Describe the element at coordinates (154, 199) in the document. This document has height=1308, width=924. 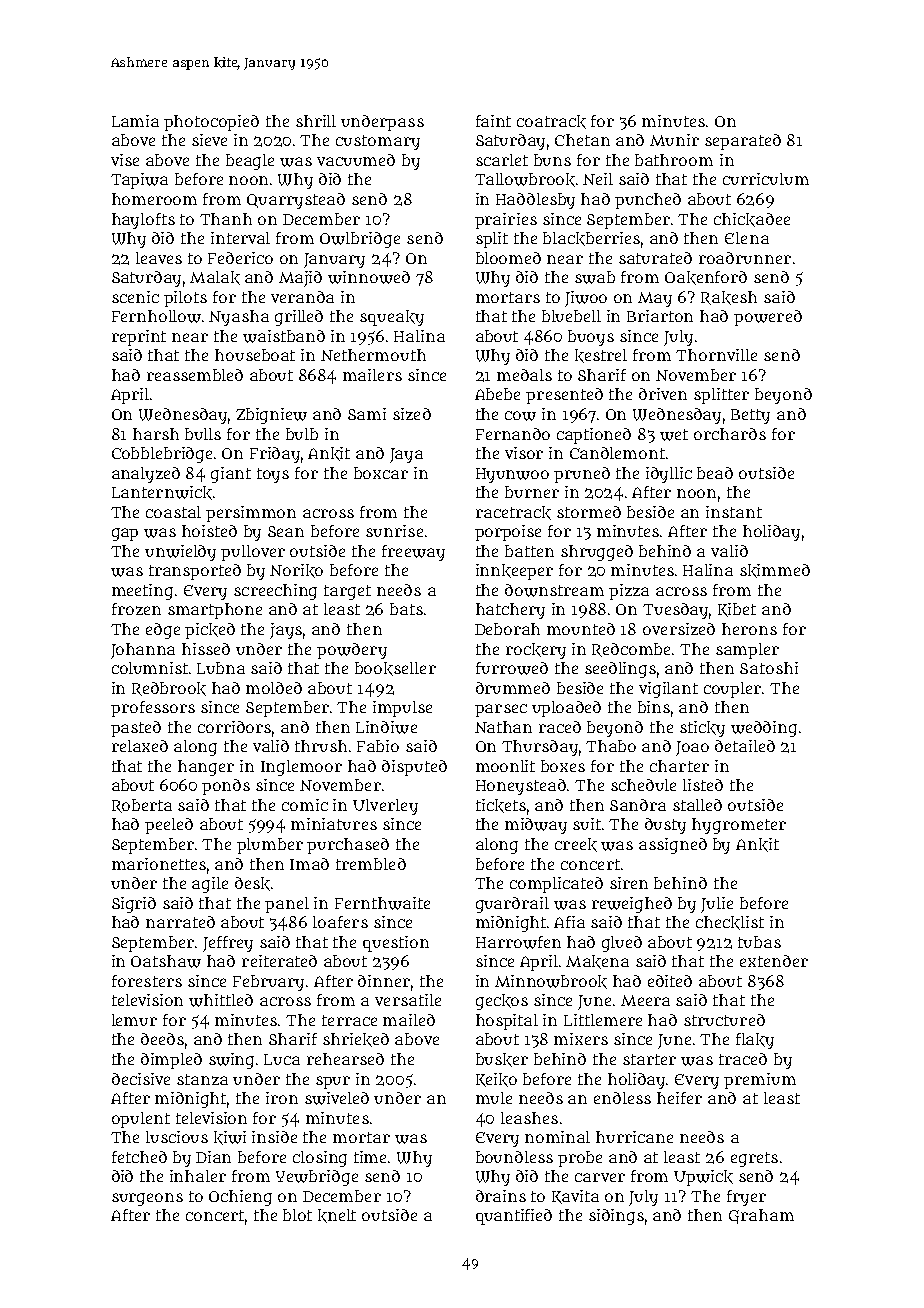
I see `homeroom` at that location.
